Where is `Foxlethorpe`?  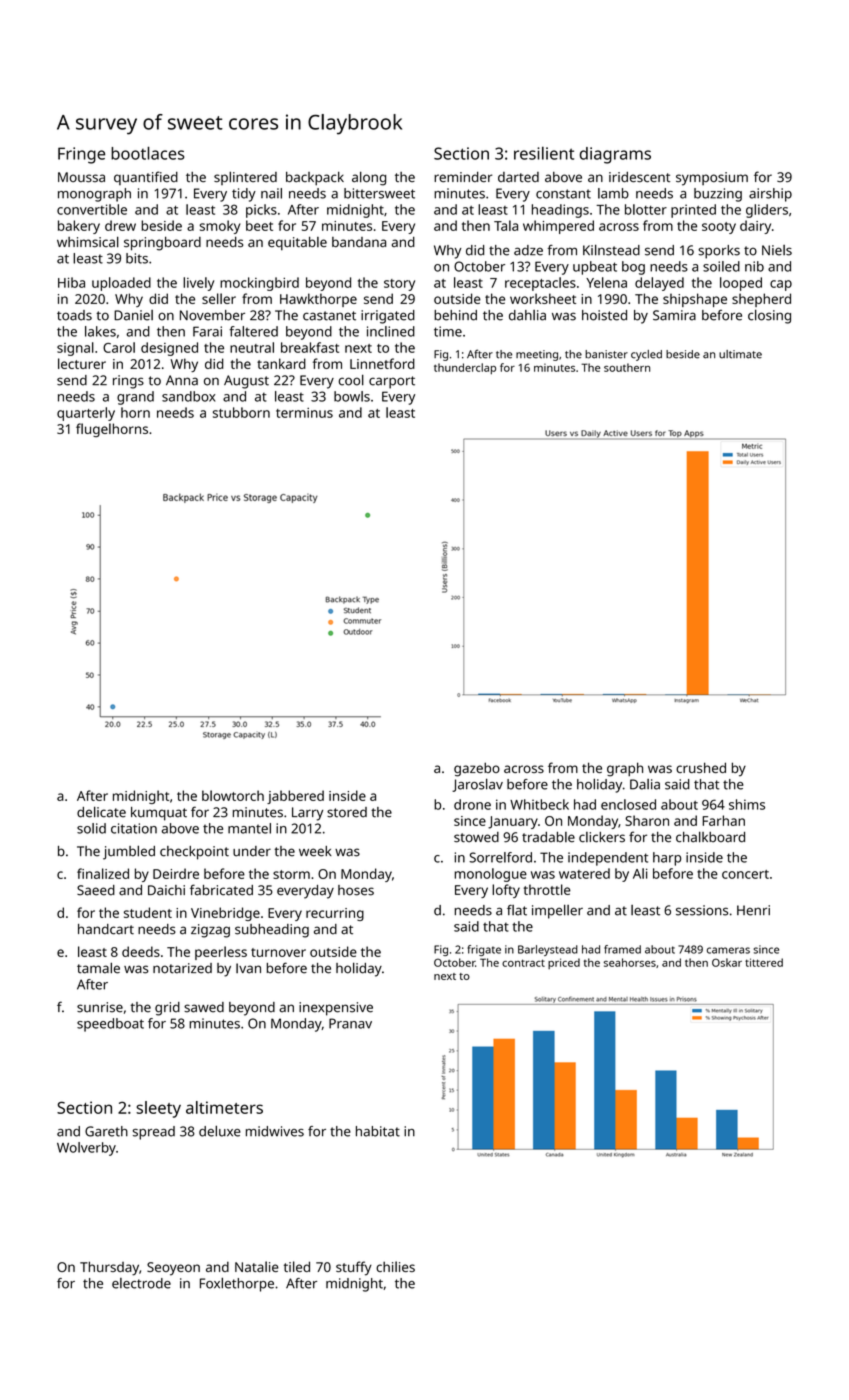
Foxlethorpe is located at coordinates (237, 1284).
